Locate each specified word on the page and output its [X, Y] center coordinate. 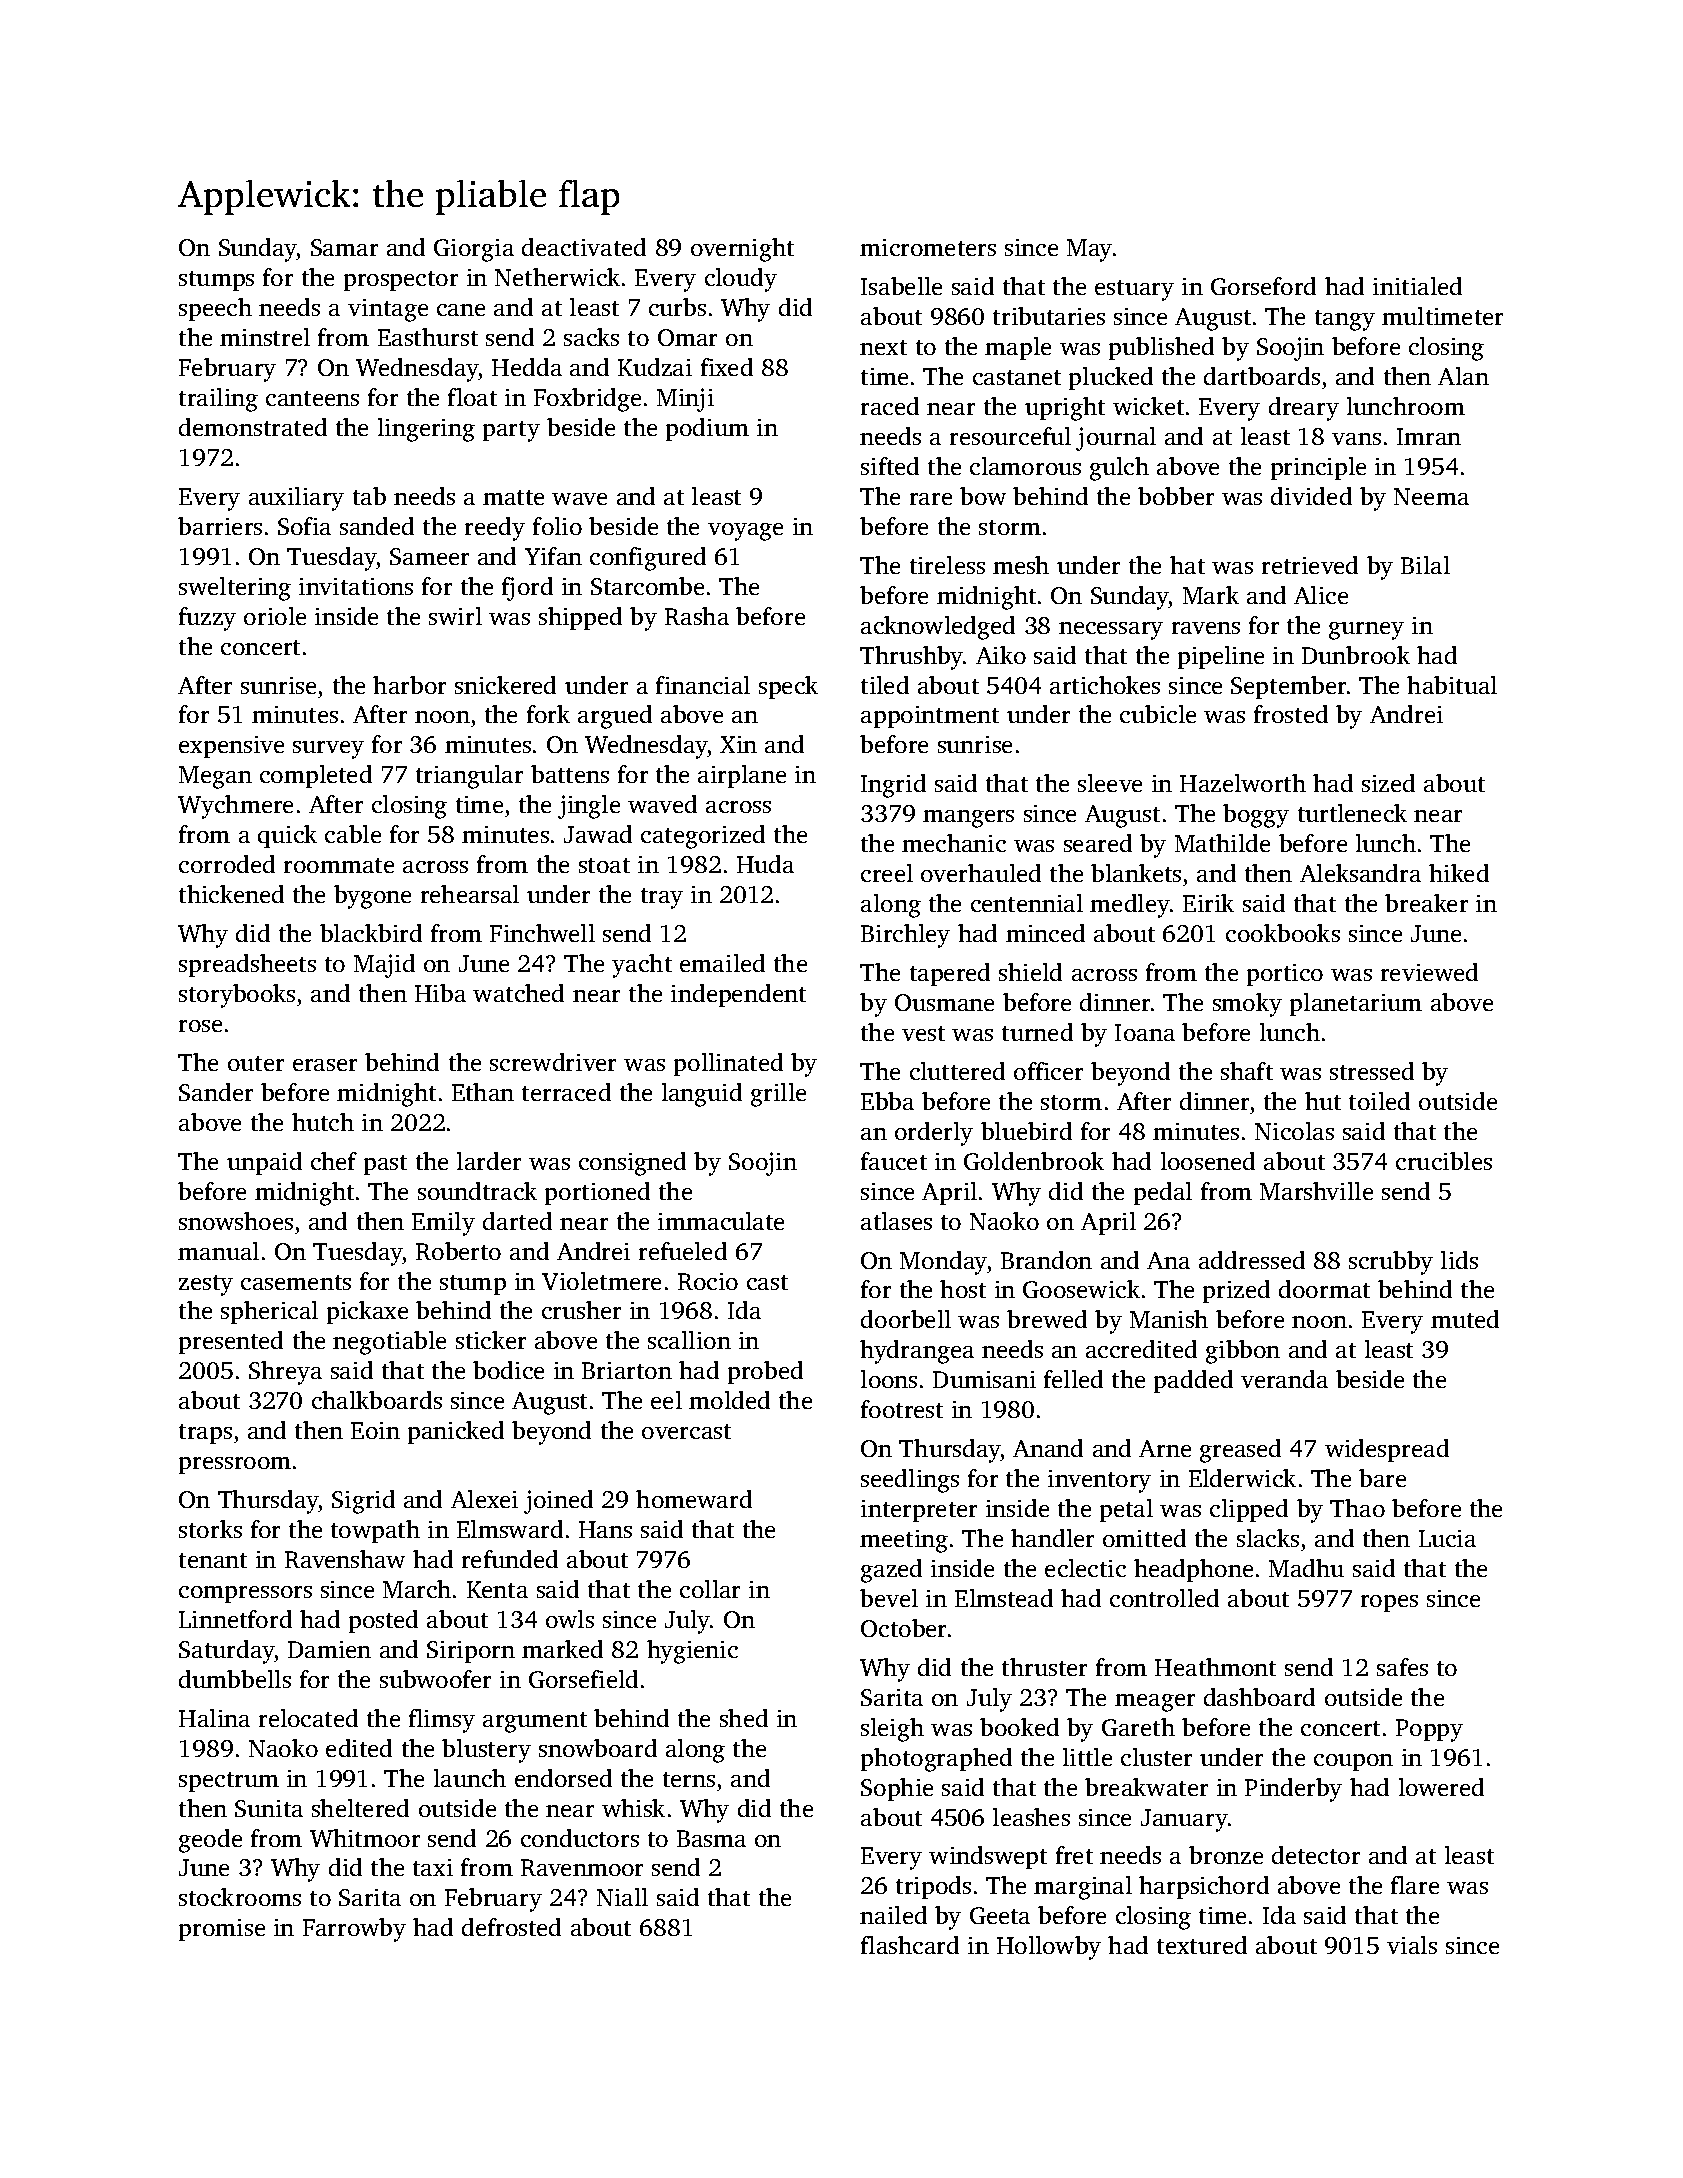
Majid [384, 966]
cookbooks [1283, 933]
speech [215, 309]
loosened [1208, 1161]
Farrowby [354, 1930]
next [883, 347]
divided [1311, 496]
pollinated [728, 1064]
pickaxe [367, 1312]
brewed [1047, 1319]
